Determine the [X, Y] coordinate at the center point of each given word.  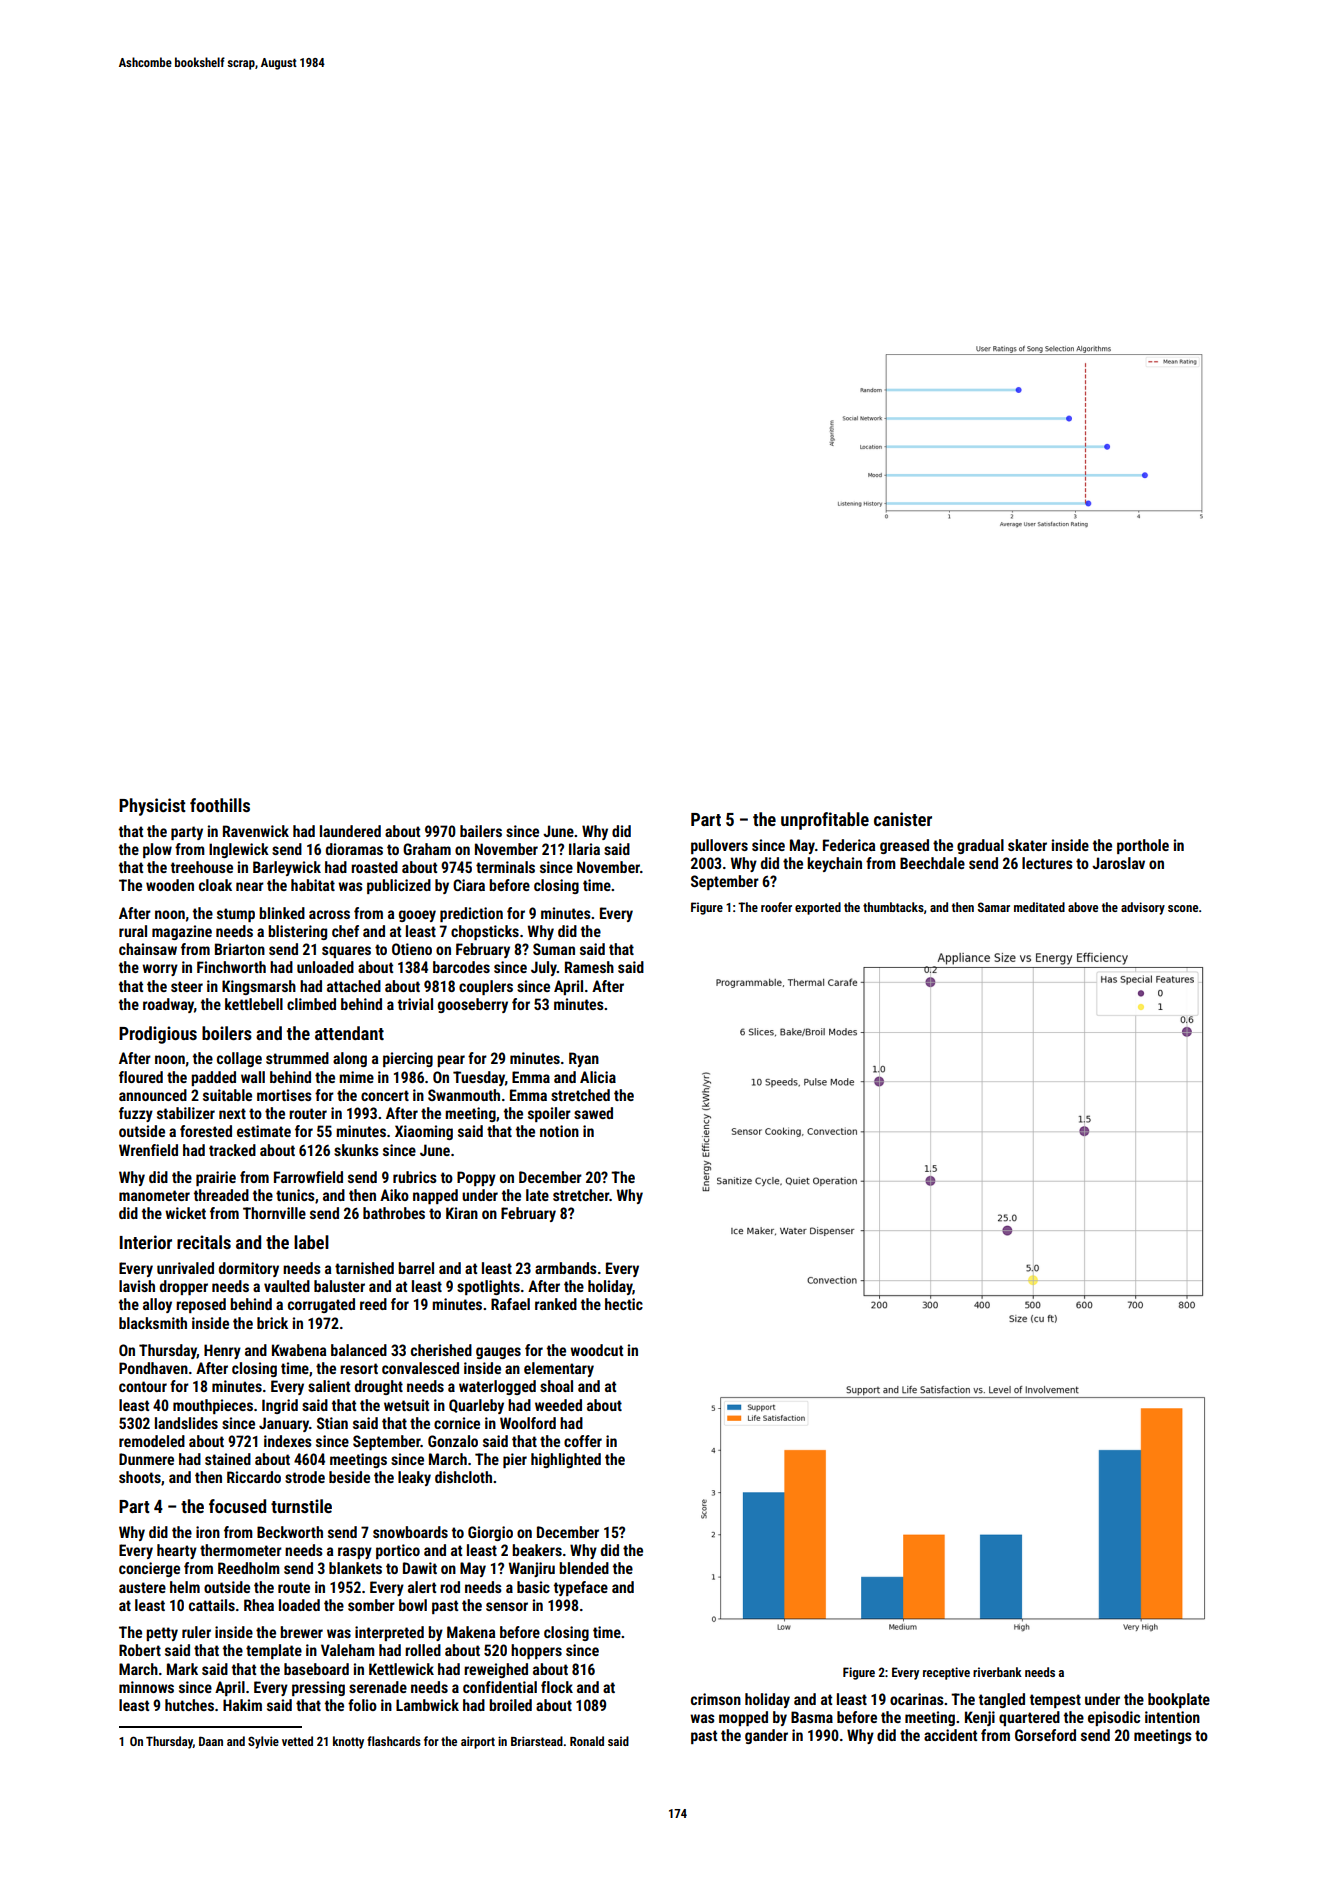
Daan [211, 1741]
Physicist [152, 807]
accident [950, 1735]
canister [903, 819]
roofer [776, 907]
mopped [743, 1718]
